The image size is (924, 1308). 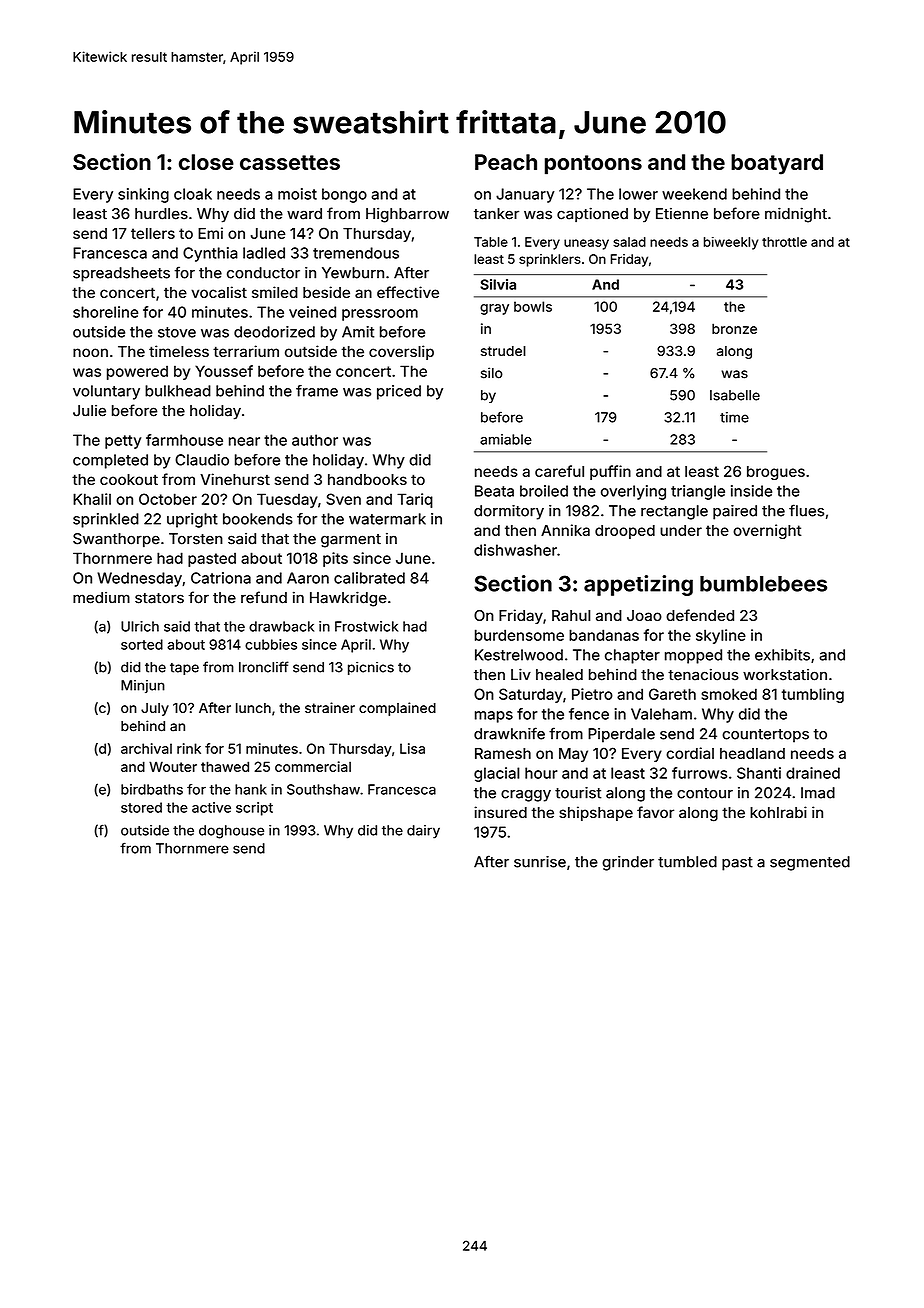 I want to click on sinking, so click(x=143, y=195).
